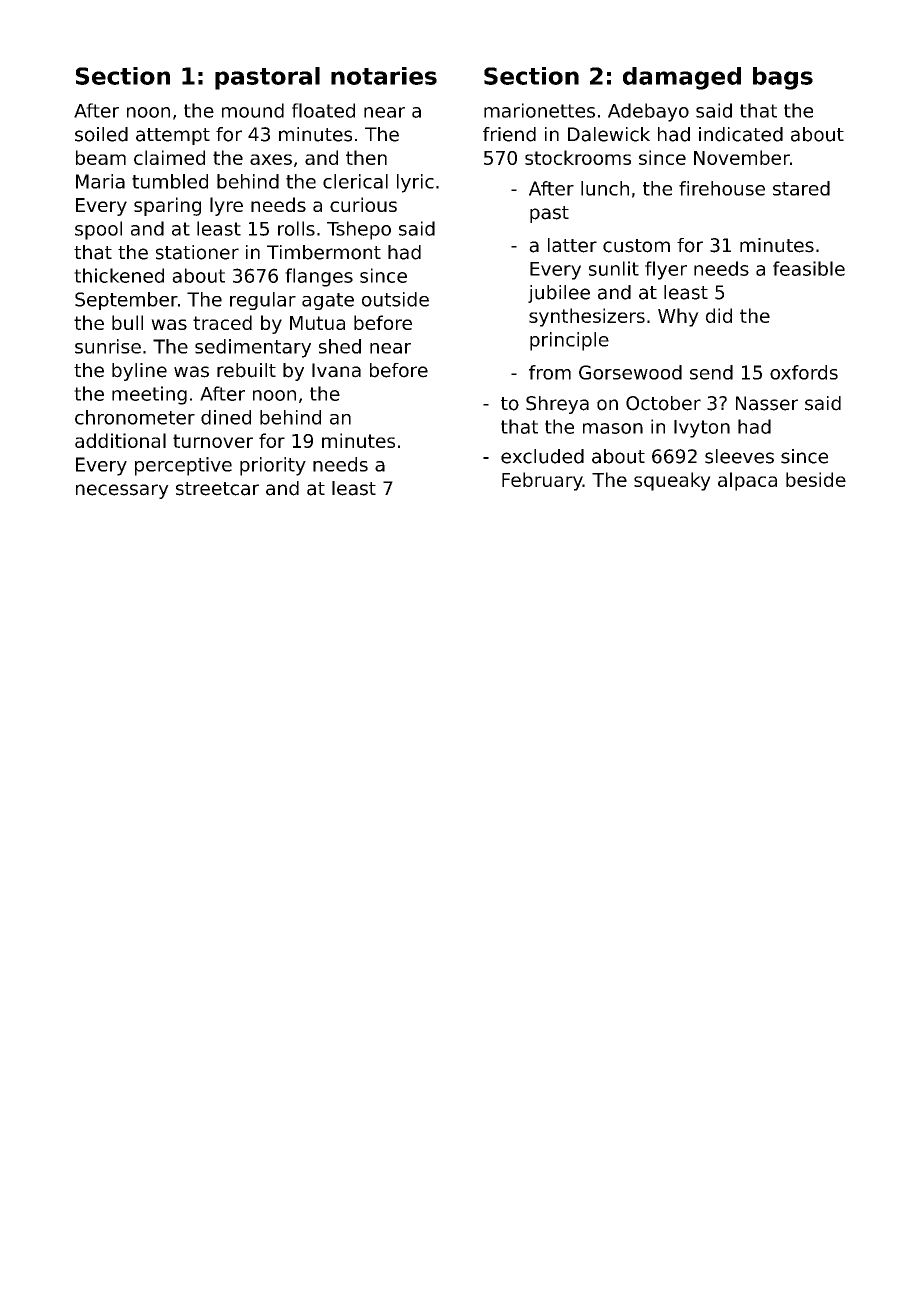  I want to click on claimed, so click(169, 157).
